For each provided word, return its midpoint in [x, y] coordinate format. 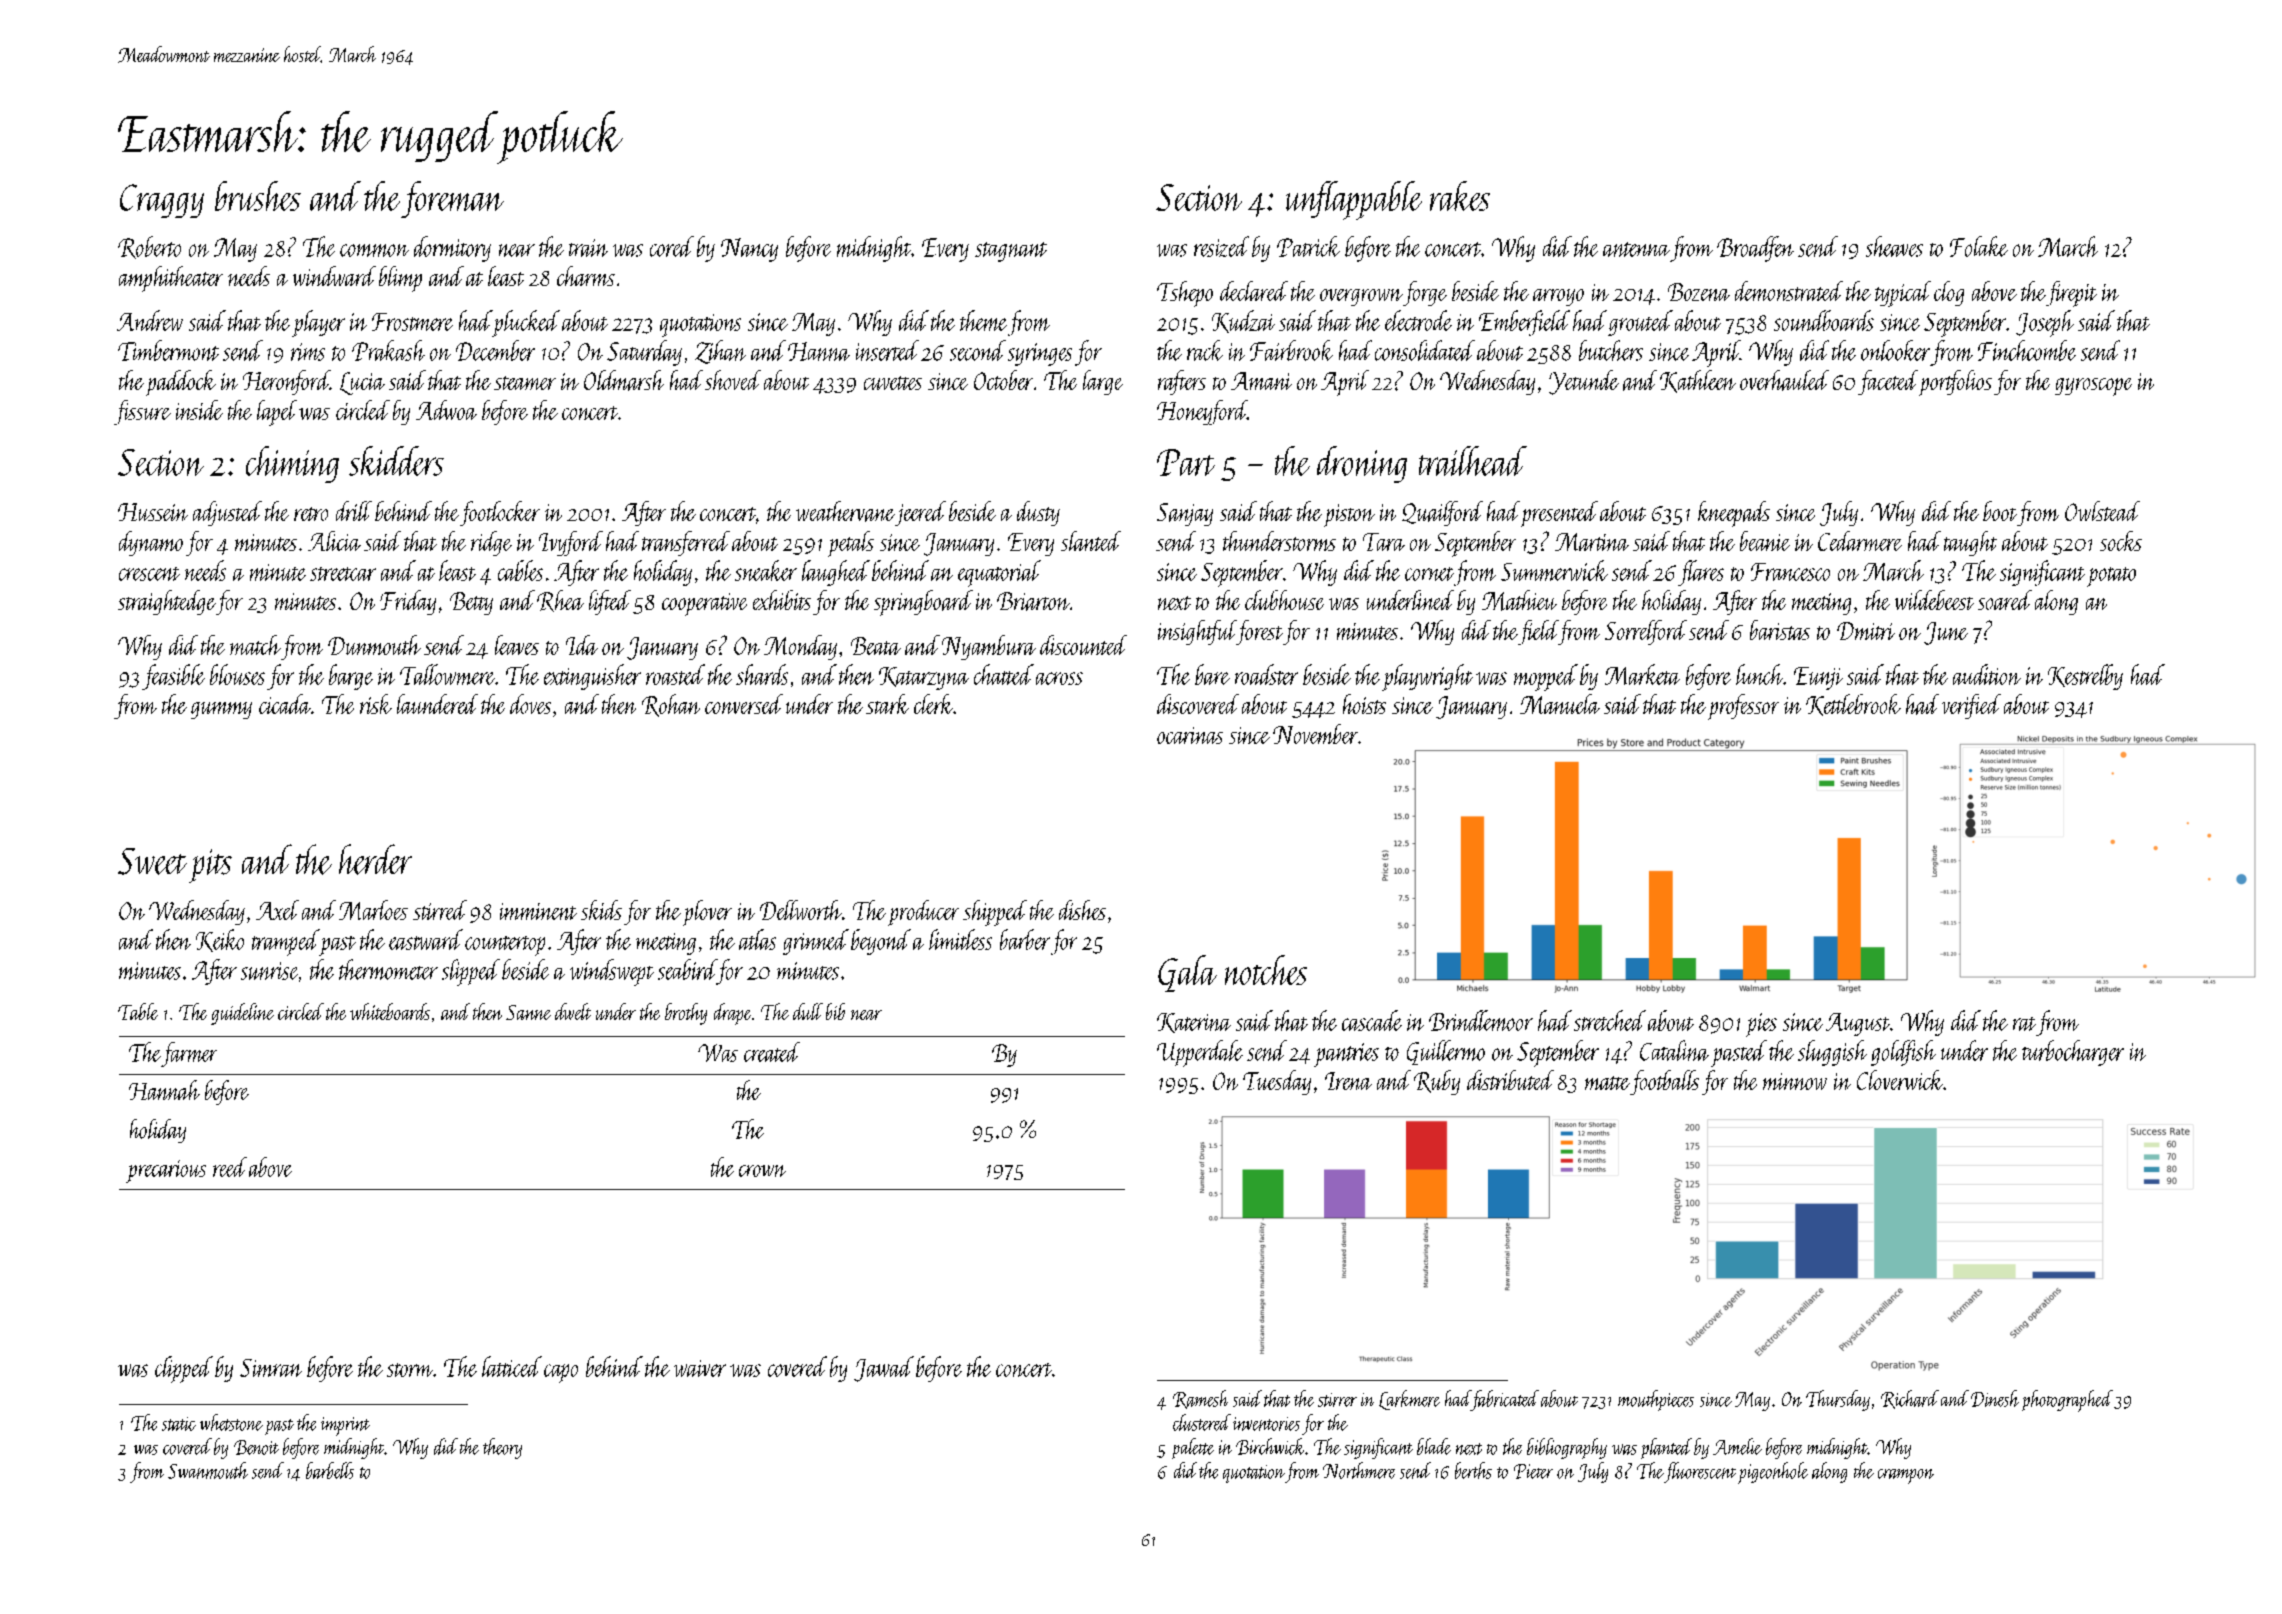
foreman [452, 199]
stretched [1610, 1020]
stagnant [1011, 252]
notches [1266, 970]
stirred [440, 910]
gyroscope [2093, 387]
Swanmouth [208, 1470]
